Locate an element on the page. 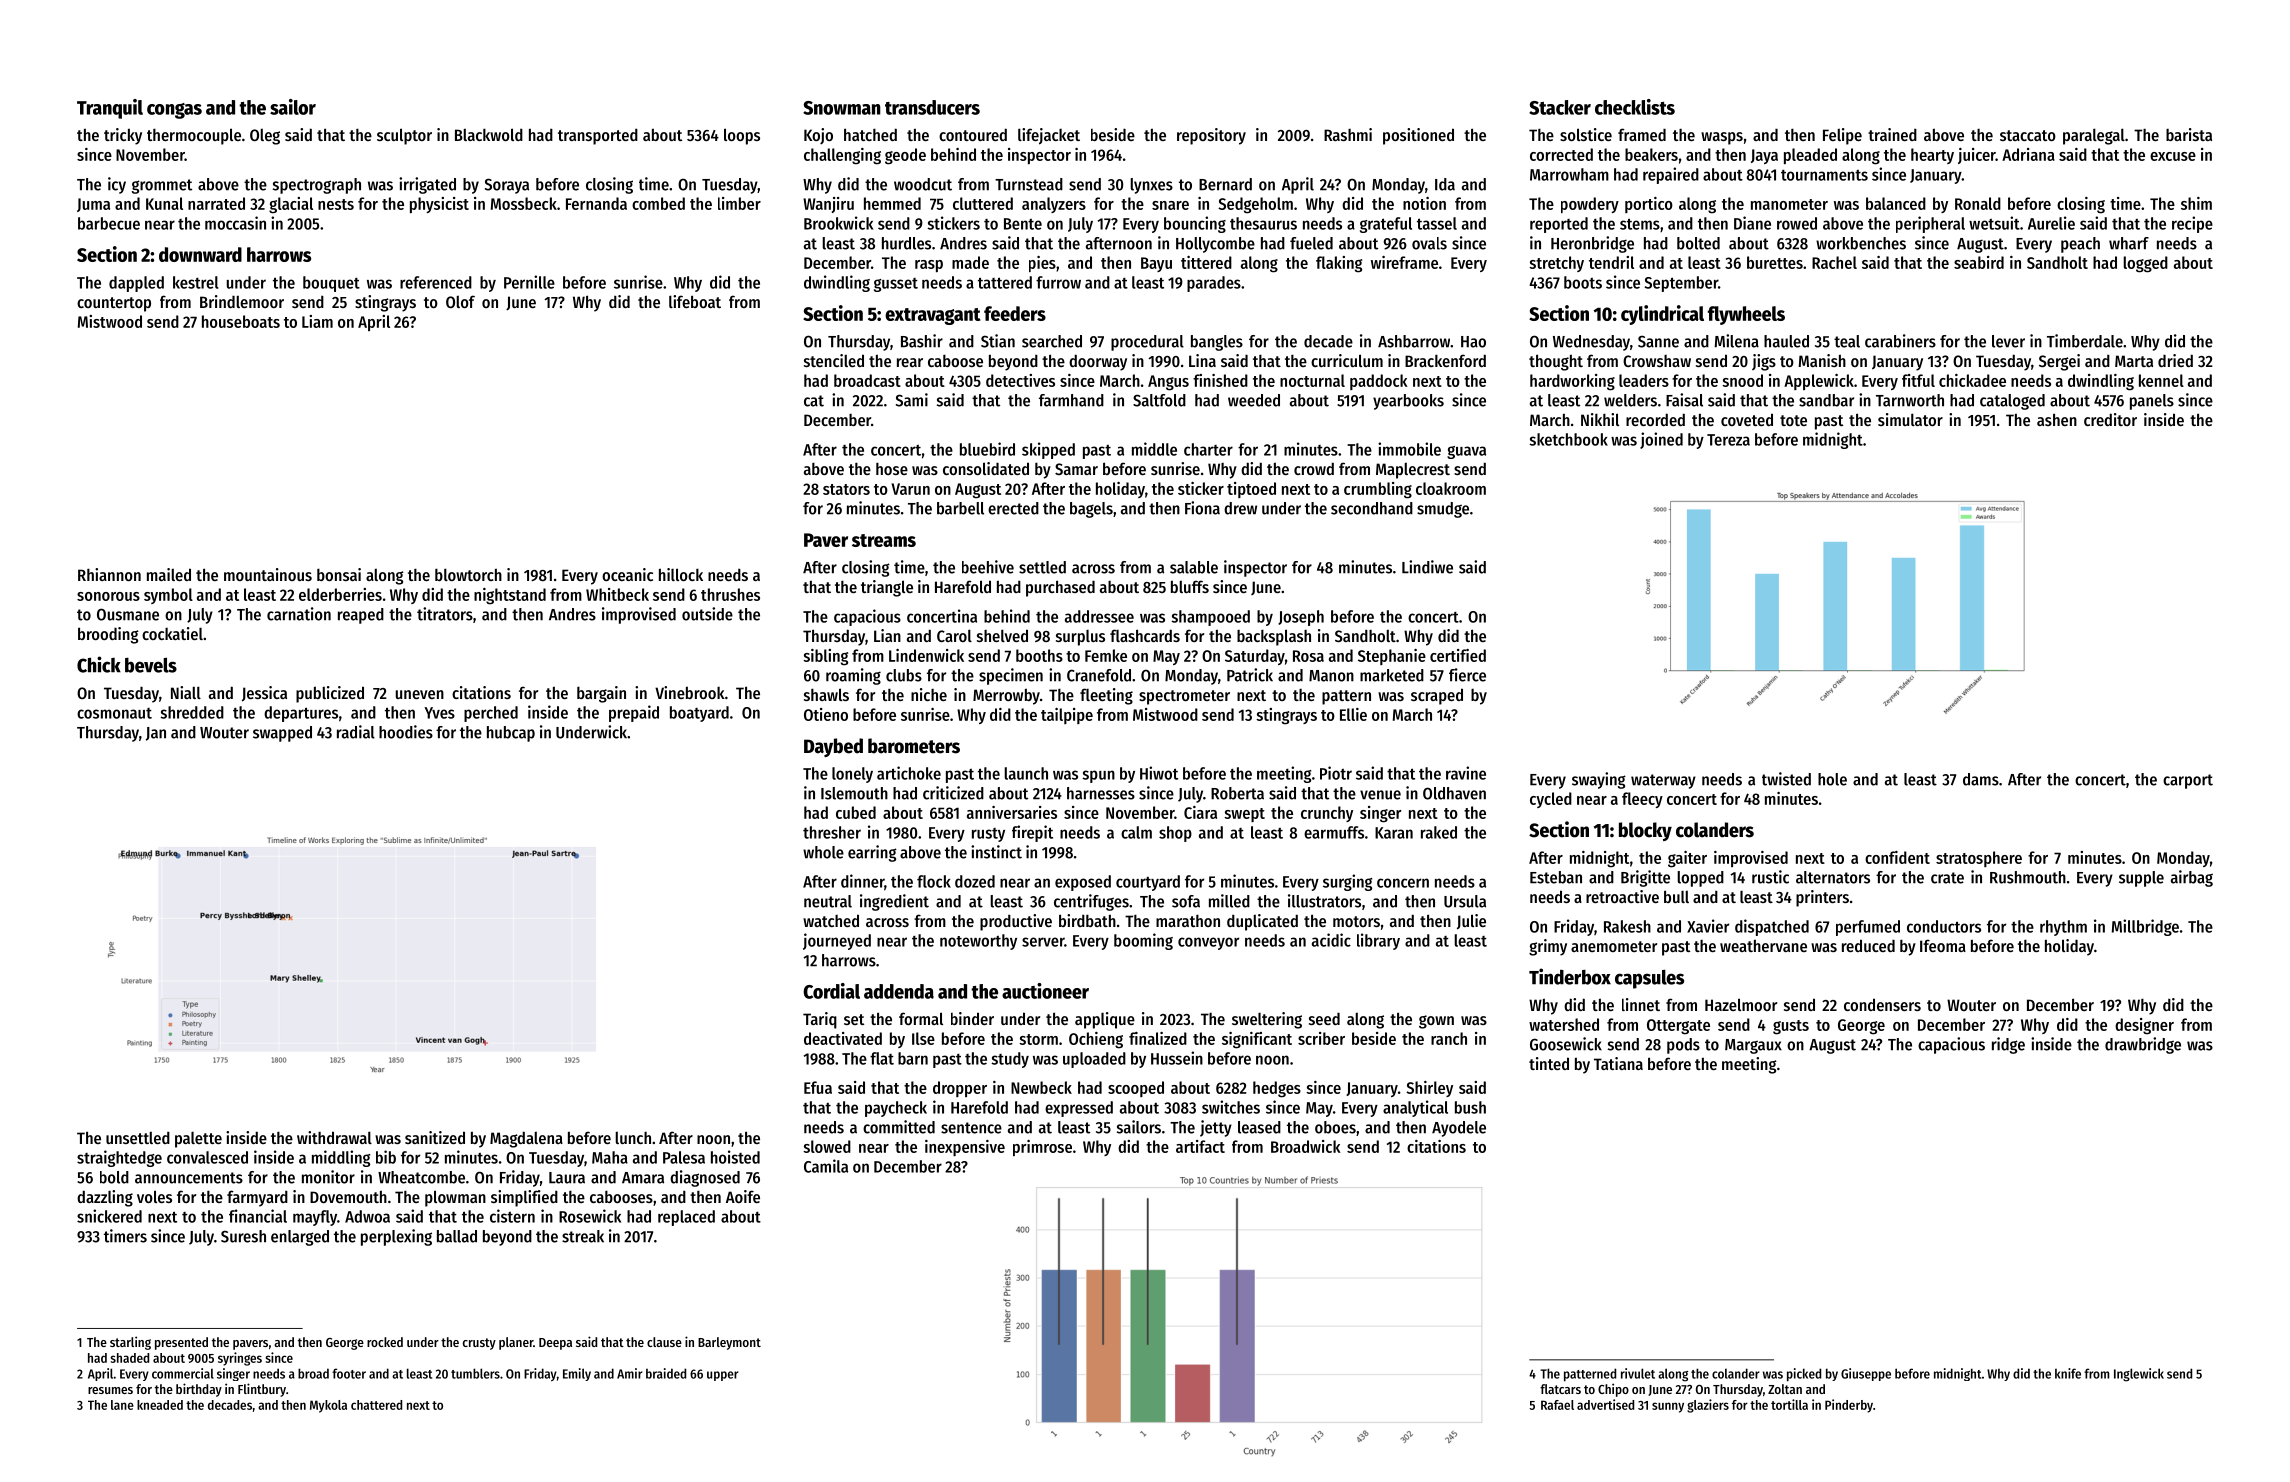 This page has width=2290, height=1482. sanitized is located at coordinates (435, 1137).
